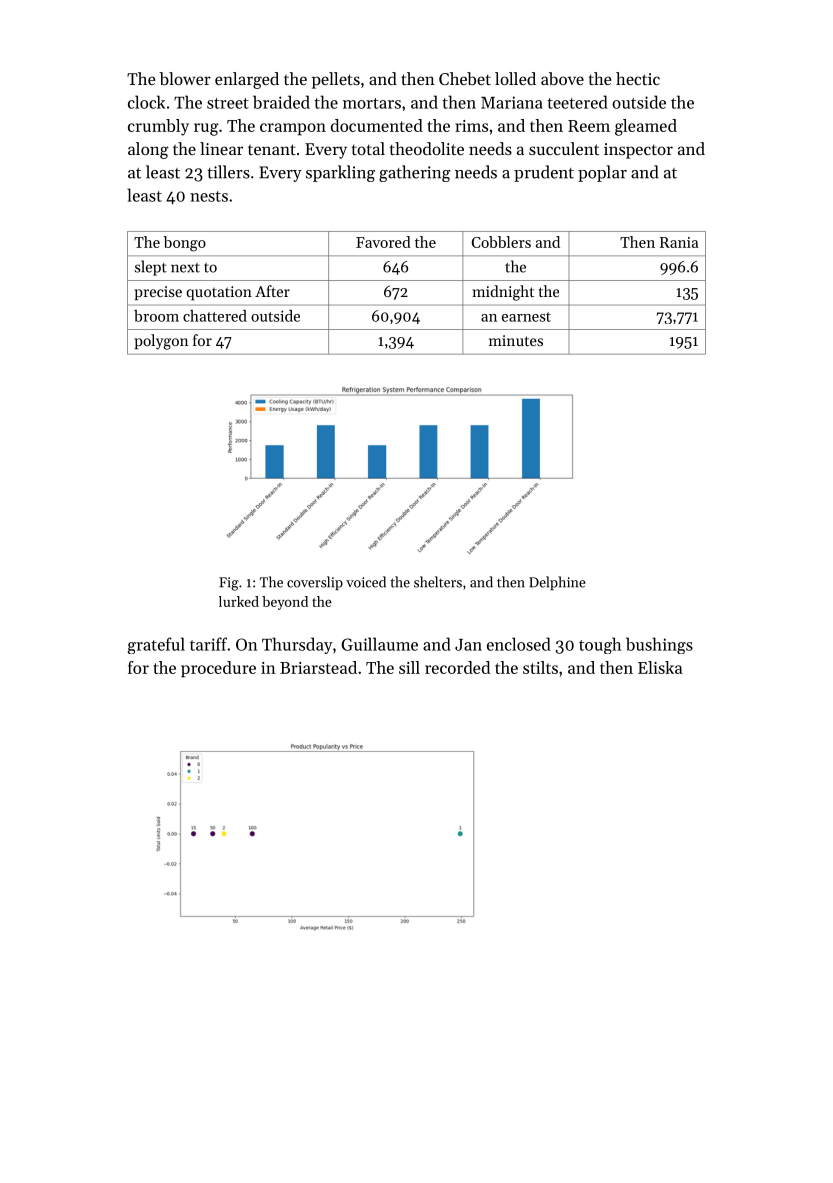 Image resolution: width=833 pixels, height=1183 pixels. Describe the element at coordinates (185, 78) in the image. I see `blower` at that location.
